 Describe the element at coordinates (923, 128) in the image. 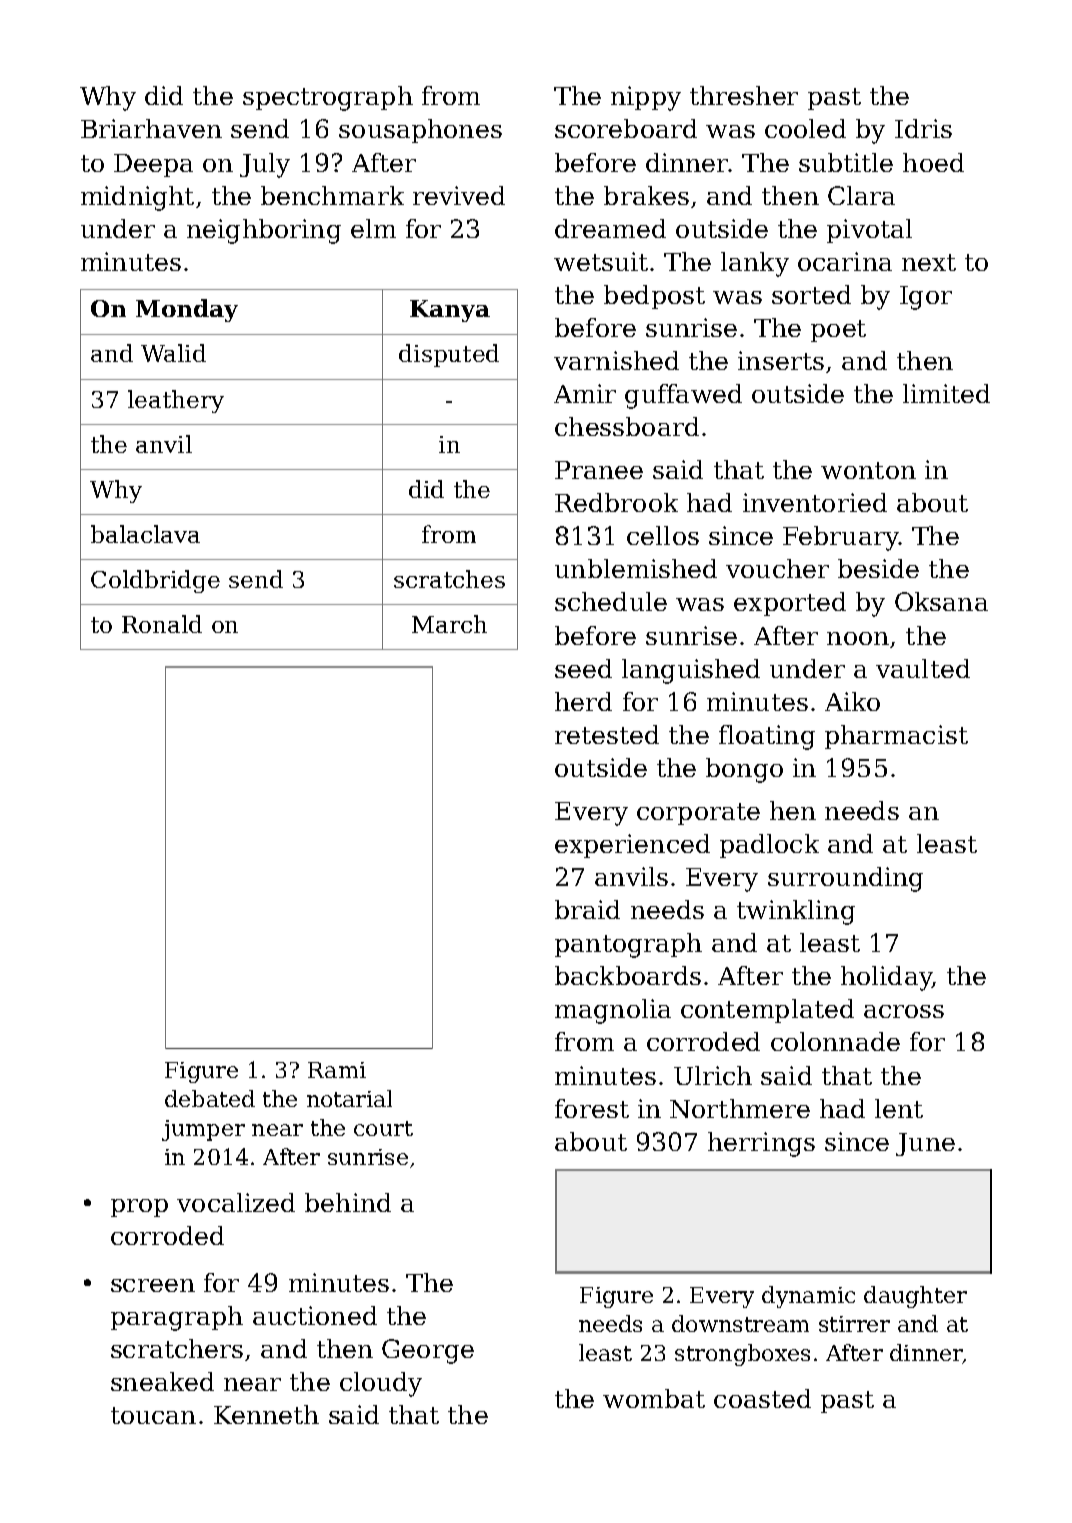

I see `Idris` at that location.
